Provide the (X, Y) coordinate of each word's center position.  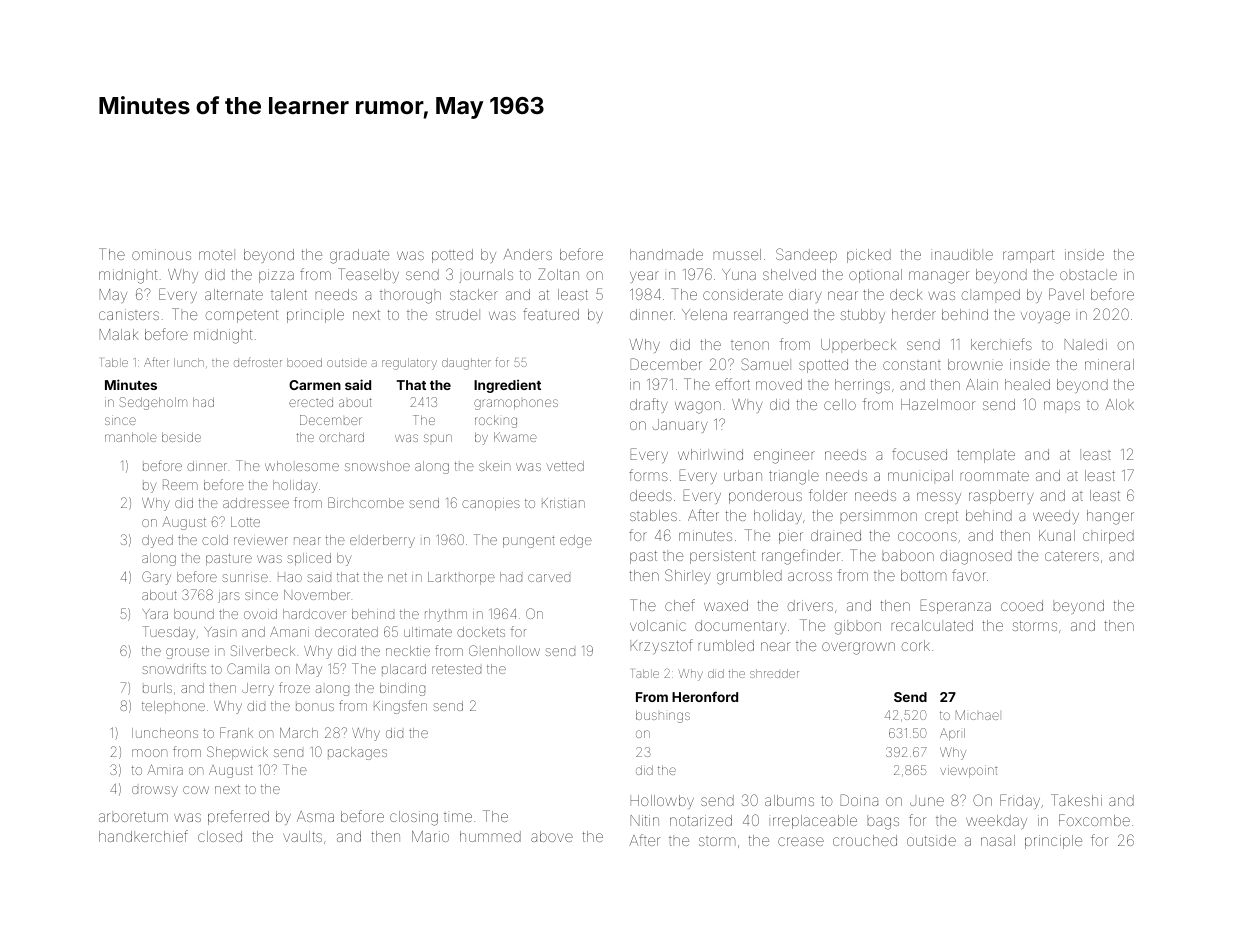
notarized (701, 820)
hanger (1110, 517)
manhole (131, 437)
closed (220, 836)
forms (648, 475)
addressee (256, 503)
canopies (491, 505)
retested (456, 669)
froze (294, 687)
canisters (129, 314)
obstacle (1088, 274)
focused (919, 454)
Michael (977, 715)
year (644, 277)
